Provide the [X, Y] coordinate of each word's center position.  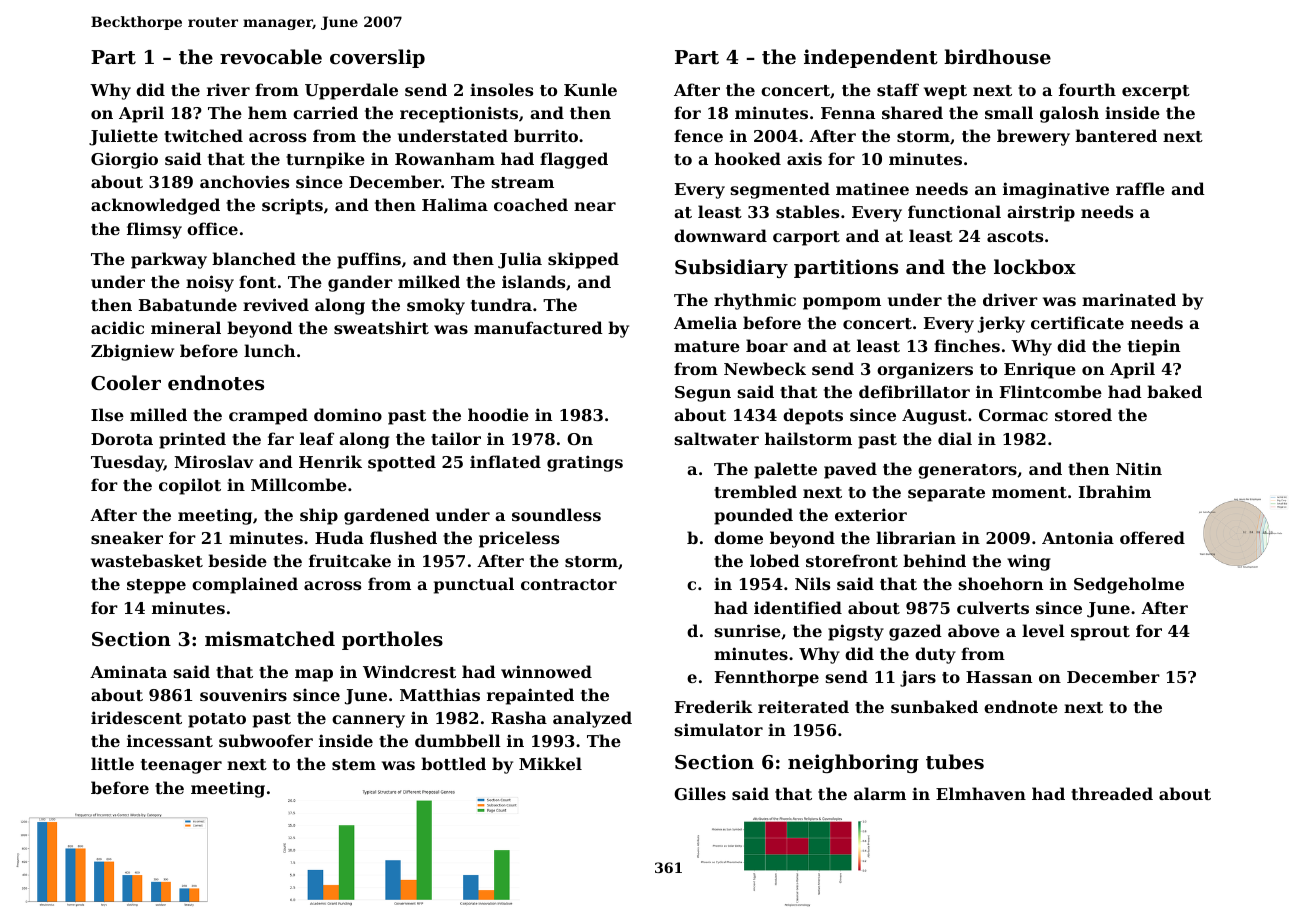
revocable [271, 56]
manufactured [538, 327]
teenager [181, 766]
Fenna [848, 113]
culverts [993, 607]
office [212, 228]
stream [523, 182]
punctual [474, 585]
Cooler [126, 382]
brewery [1033, 137]
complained [245, 585]
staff [898, 89]
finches [967, 345]
